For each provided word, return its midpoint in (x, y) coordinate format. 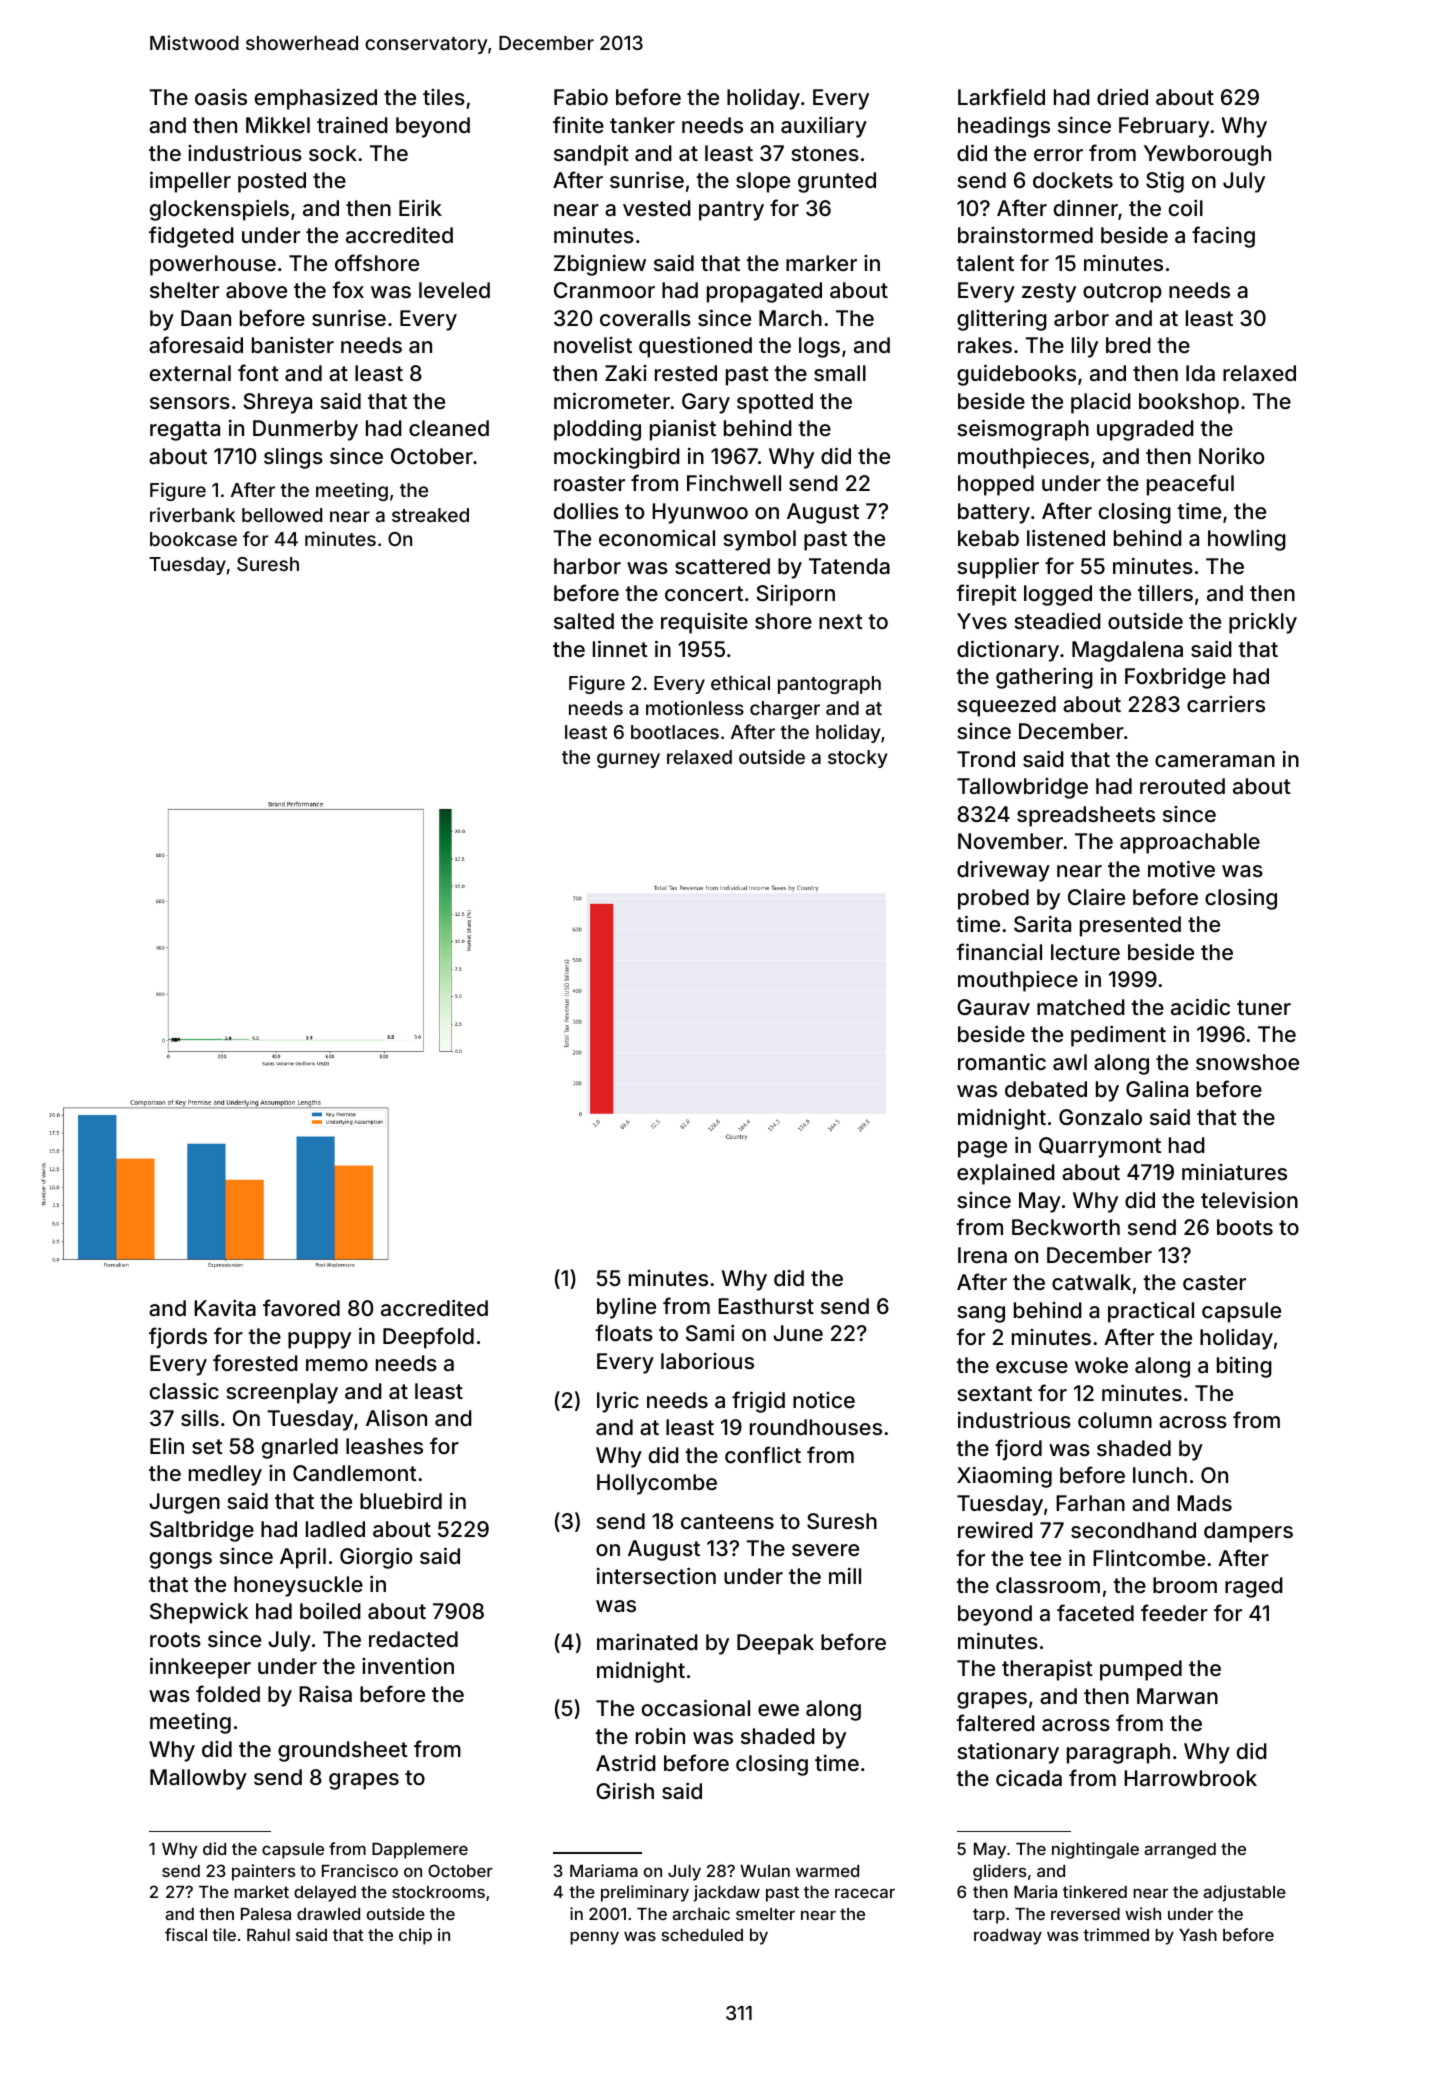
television (1249, 1199)
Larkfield (1001, 97)
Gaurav (993, 1007)
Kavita (225, 1308)
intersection (656, 1575)
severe (825, 1550)
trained (352, 125)
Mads (1204, 1503)
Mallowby (198, 1779)
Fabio (581, 97)
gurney (628, 760)
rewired (995, 1530)
